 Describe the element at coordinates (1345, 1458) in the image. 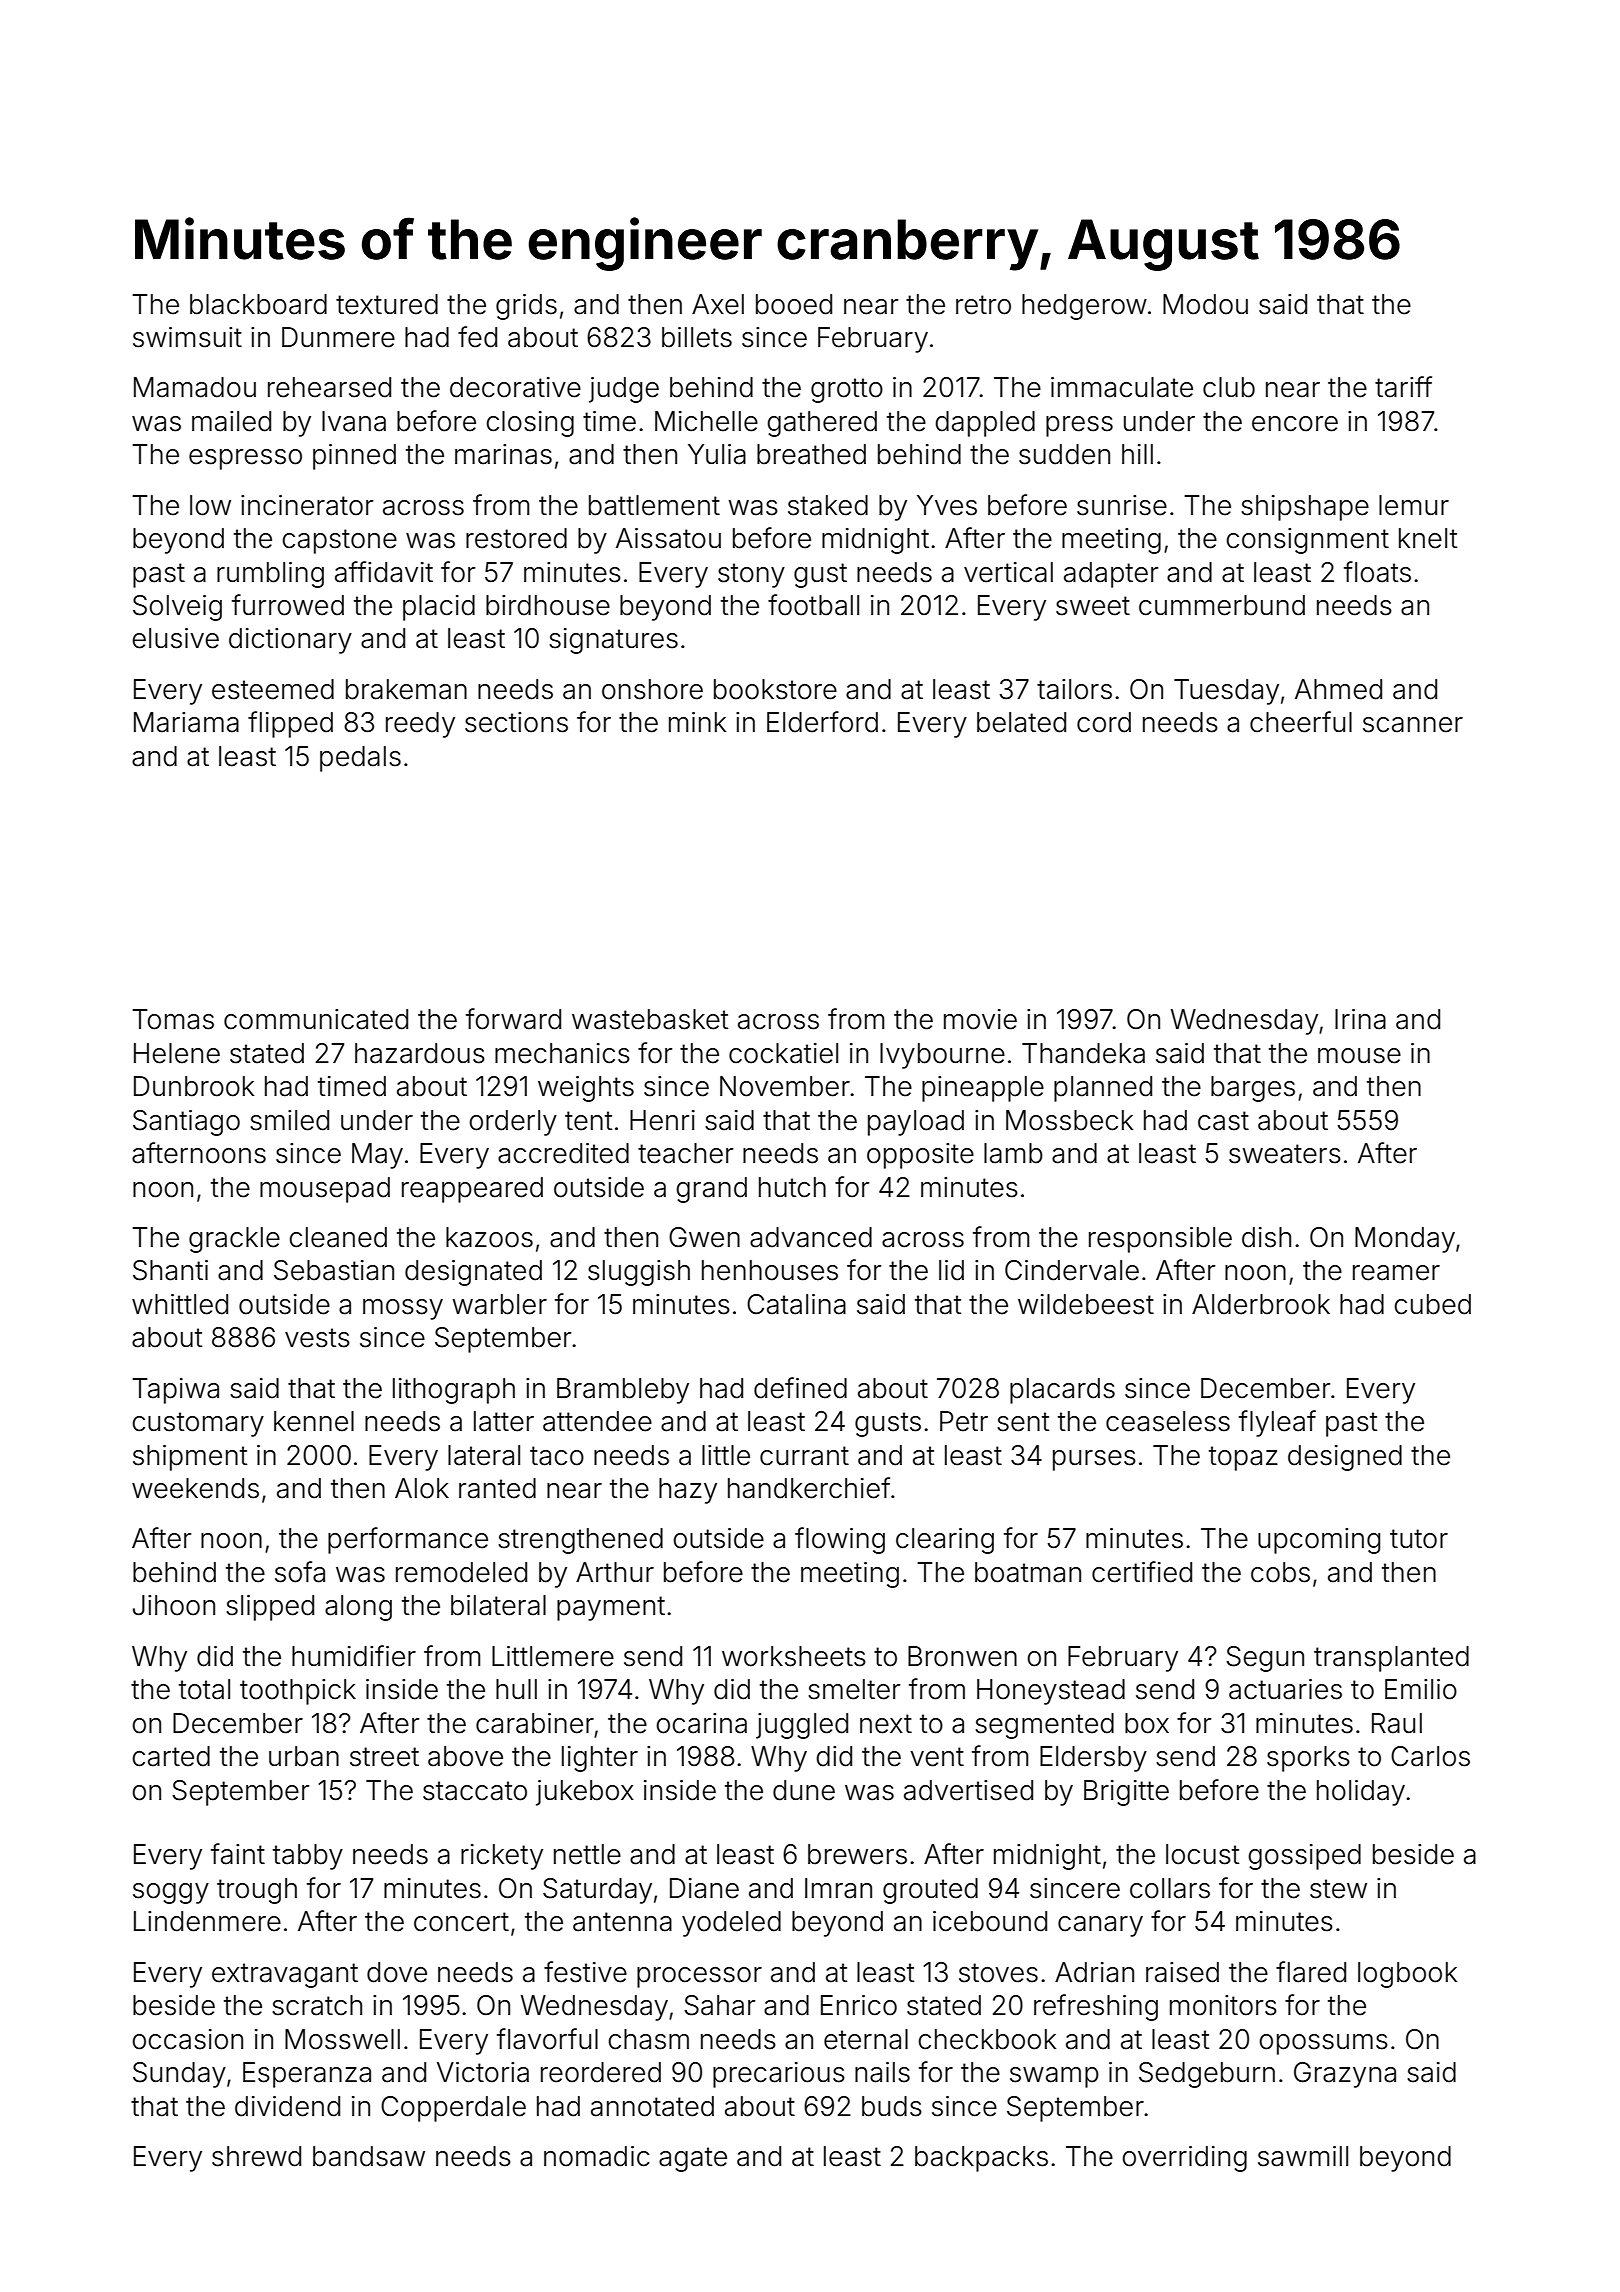

I see `designed` at that location.
